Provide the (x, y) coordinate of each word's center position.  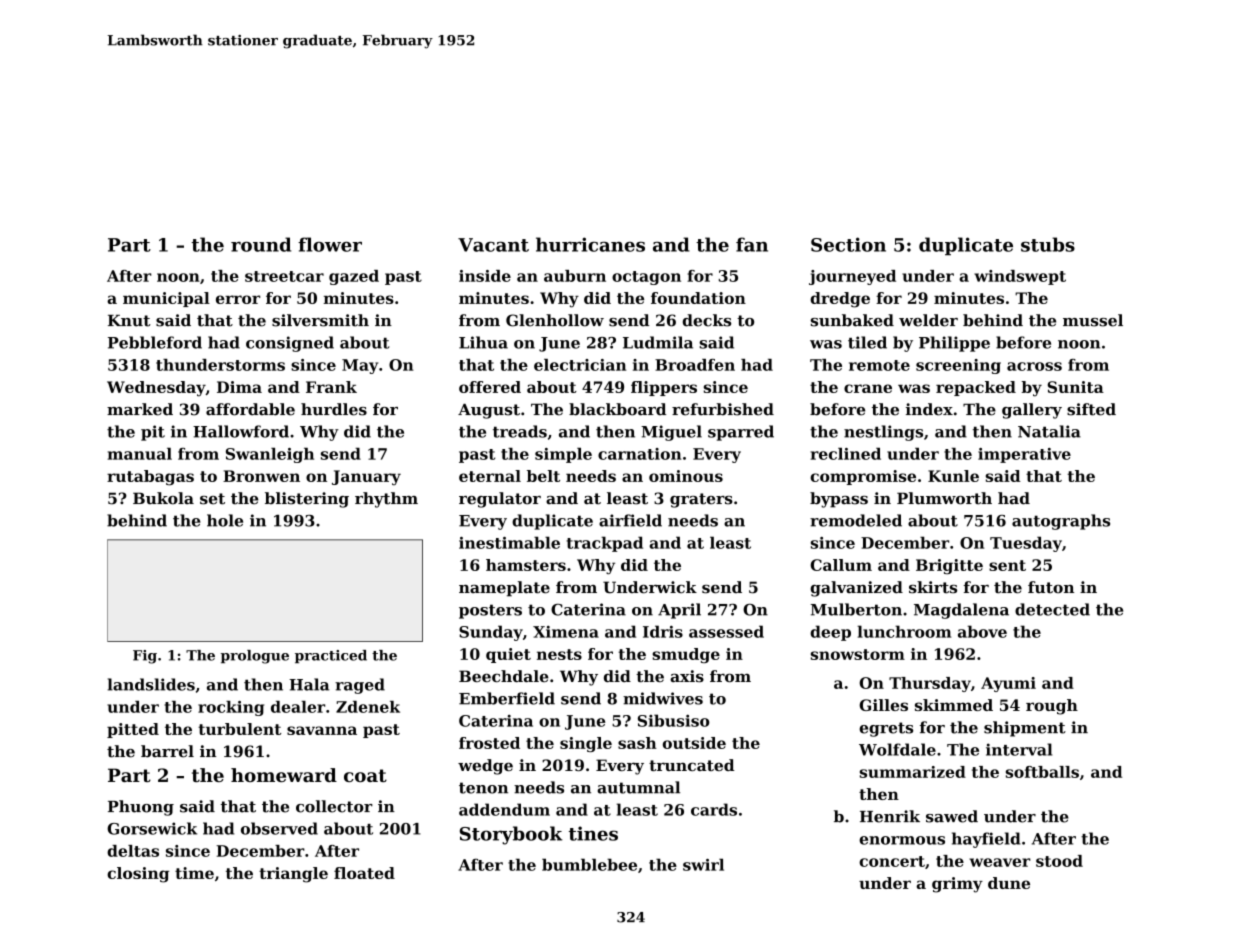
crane (868, 388)
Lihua (483, 342)
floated (364, 873)
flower (330, 244)
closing (138, 875)
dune (1009, 883)
